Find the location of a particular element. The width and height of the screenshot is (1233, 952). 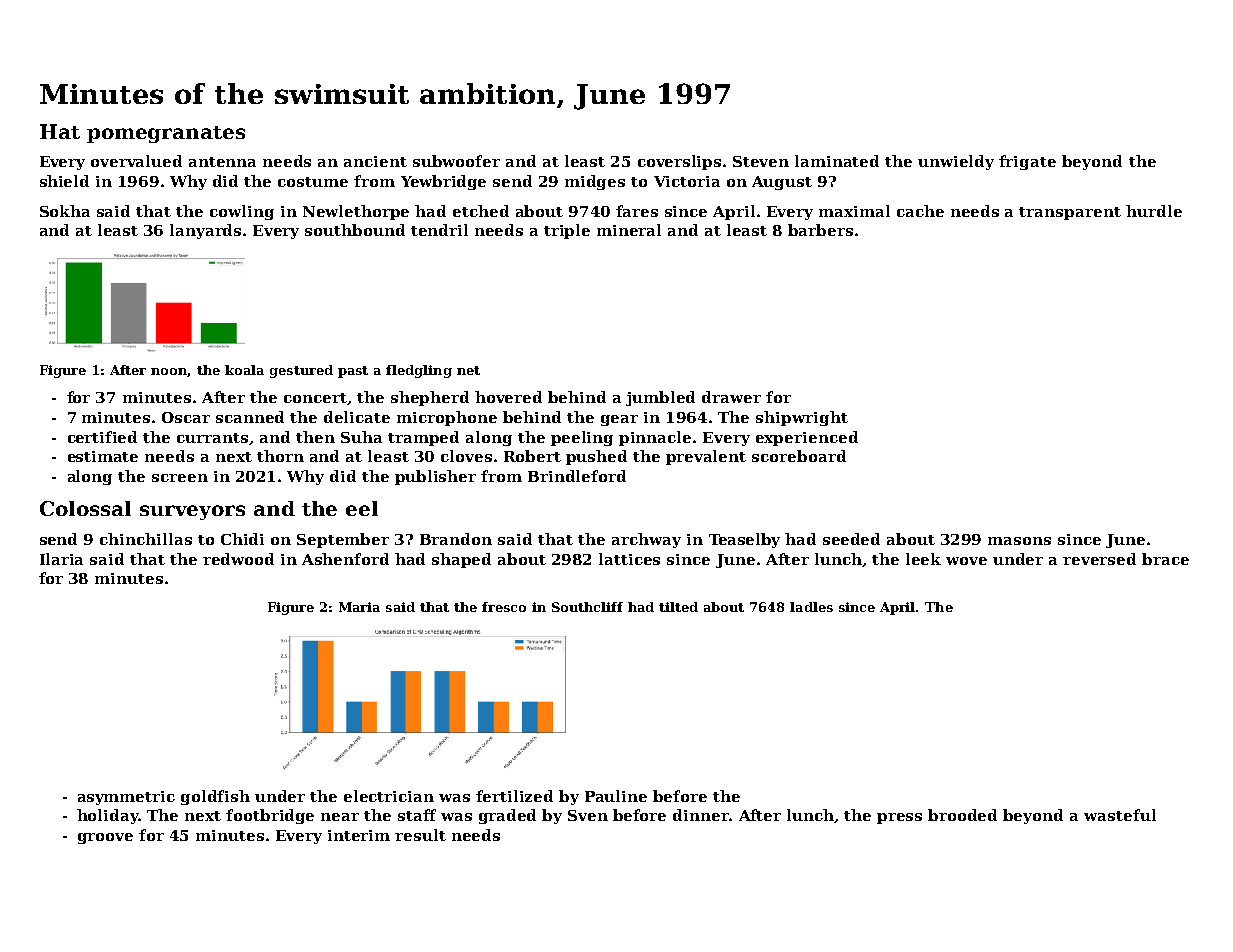

transparent is located at coordinates (1070, 213).
